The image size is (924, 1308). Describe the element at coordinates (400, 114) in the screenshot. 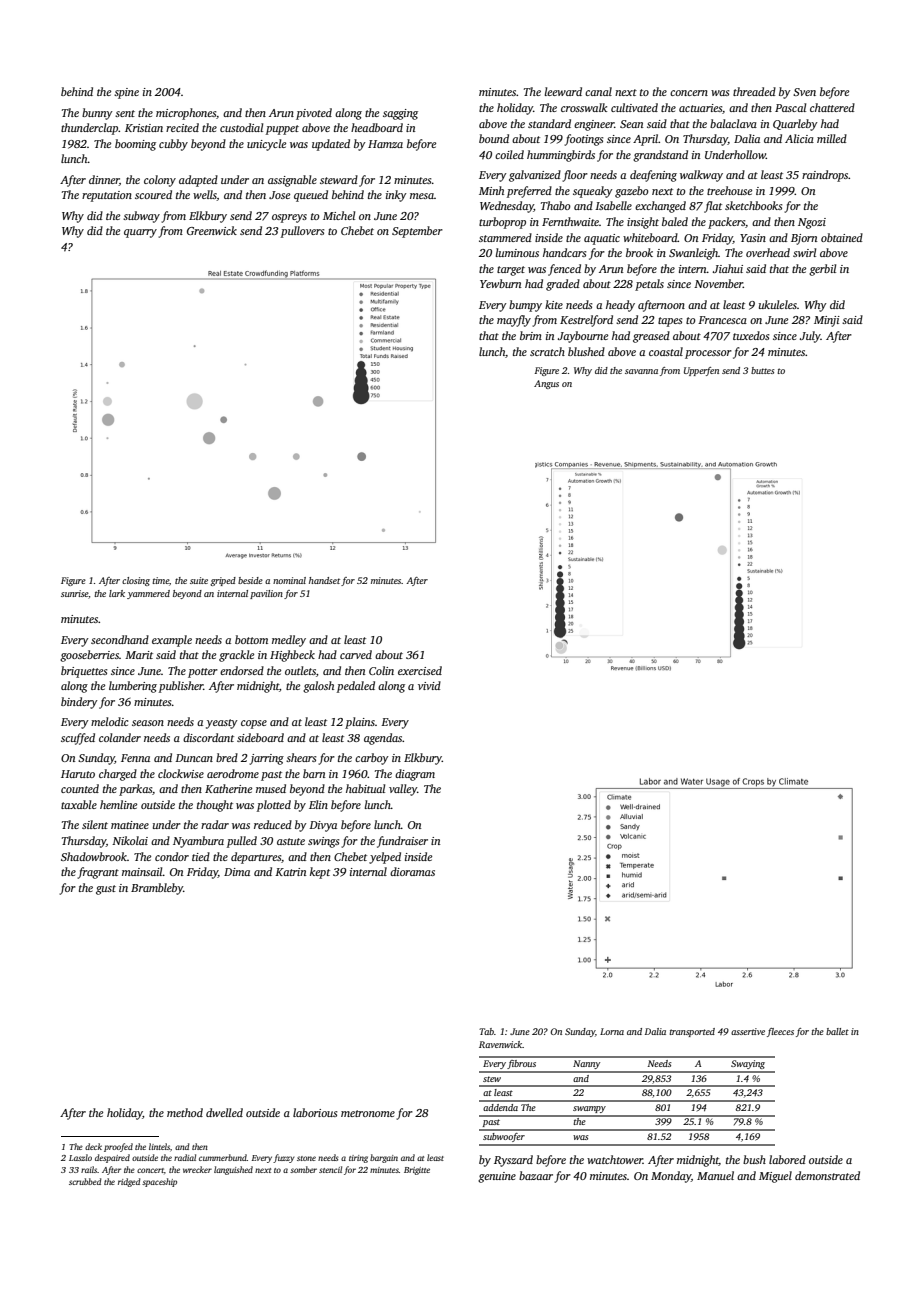

I see `sagging` at that location.
